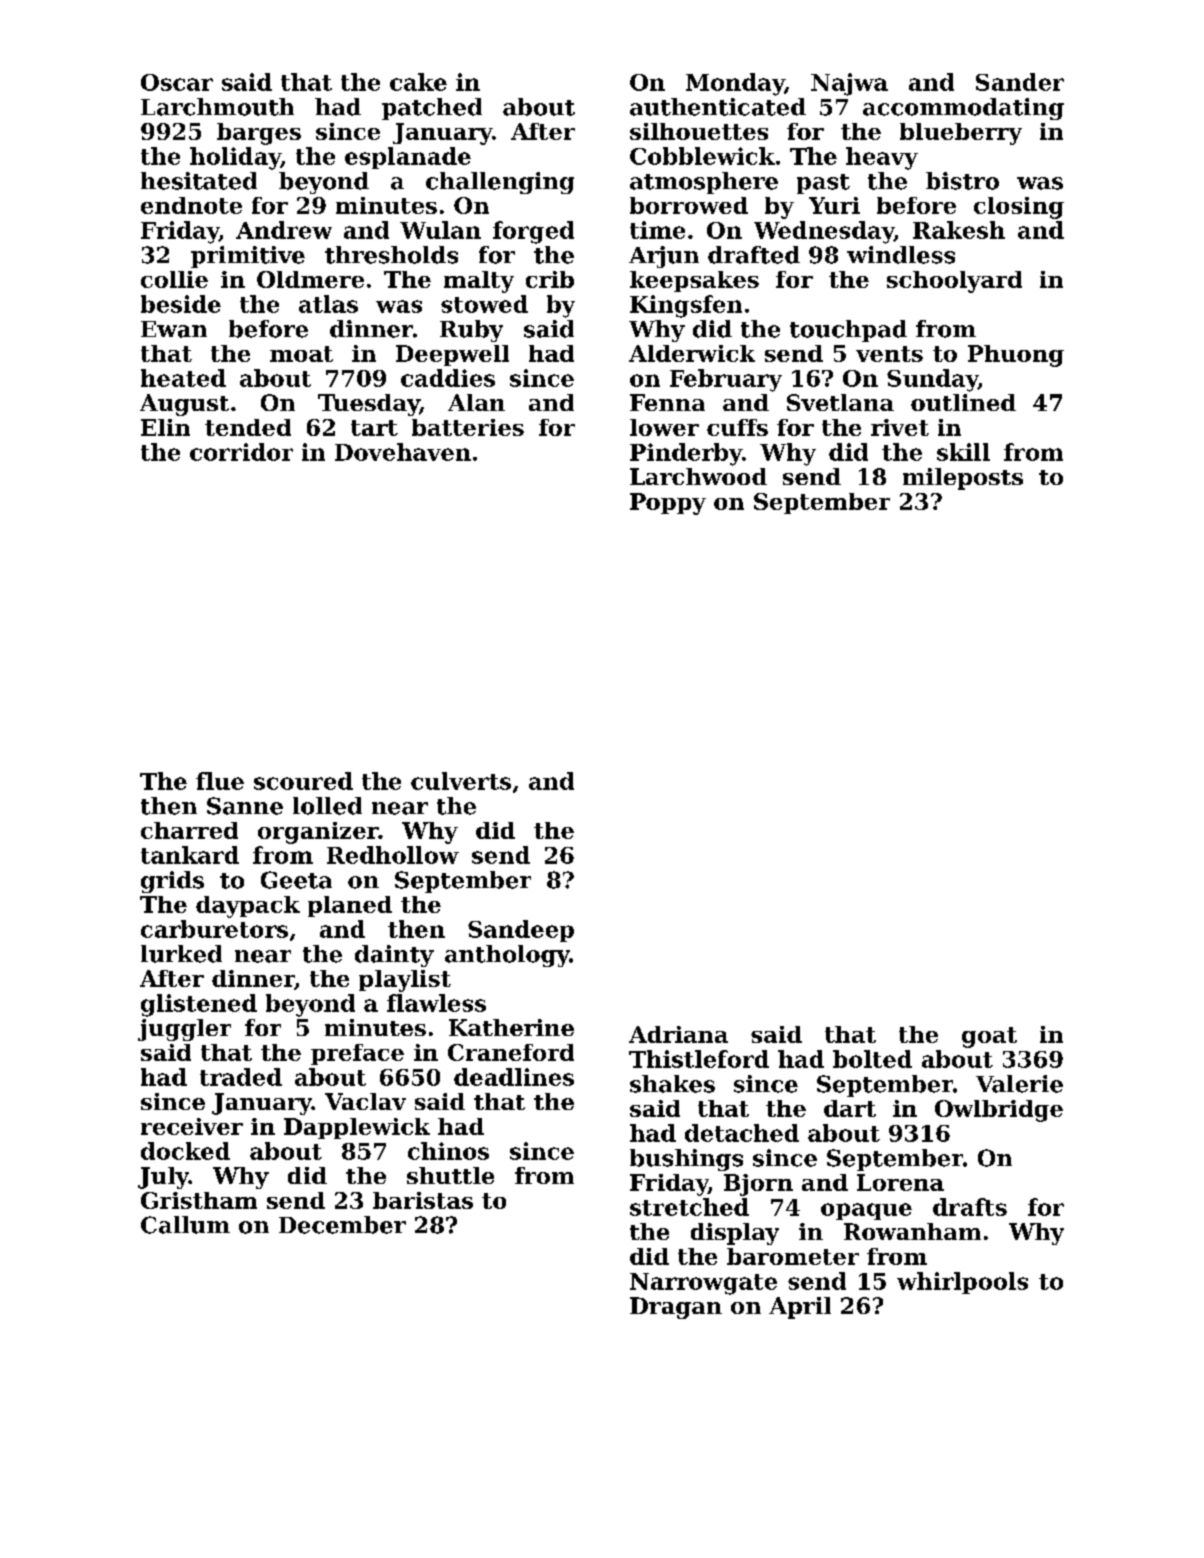 The image size is (1204, 1558). What do you see at coordinates (241, 452) in the page?
I see `corridor` at bounding box center [241, 452].
